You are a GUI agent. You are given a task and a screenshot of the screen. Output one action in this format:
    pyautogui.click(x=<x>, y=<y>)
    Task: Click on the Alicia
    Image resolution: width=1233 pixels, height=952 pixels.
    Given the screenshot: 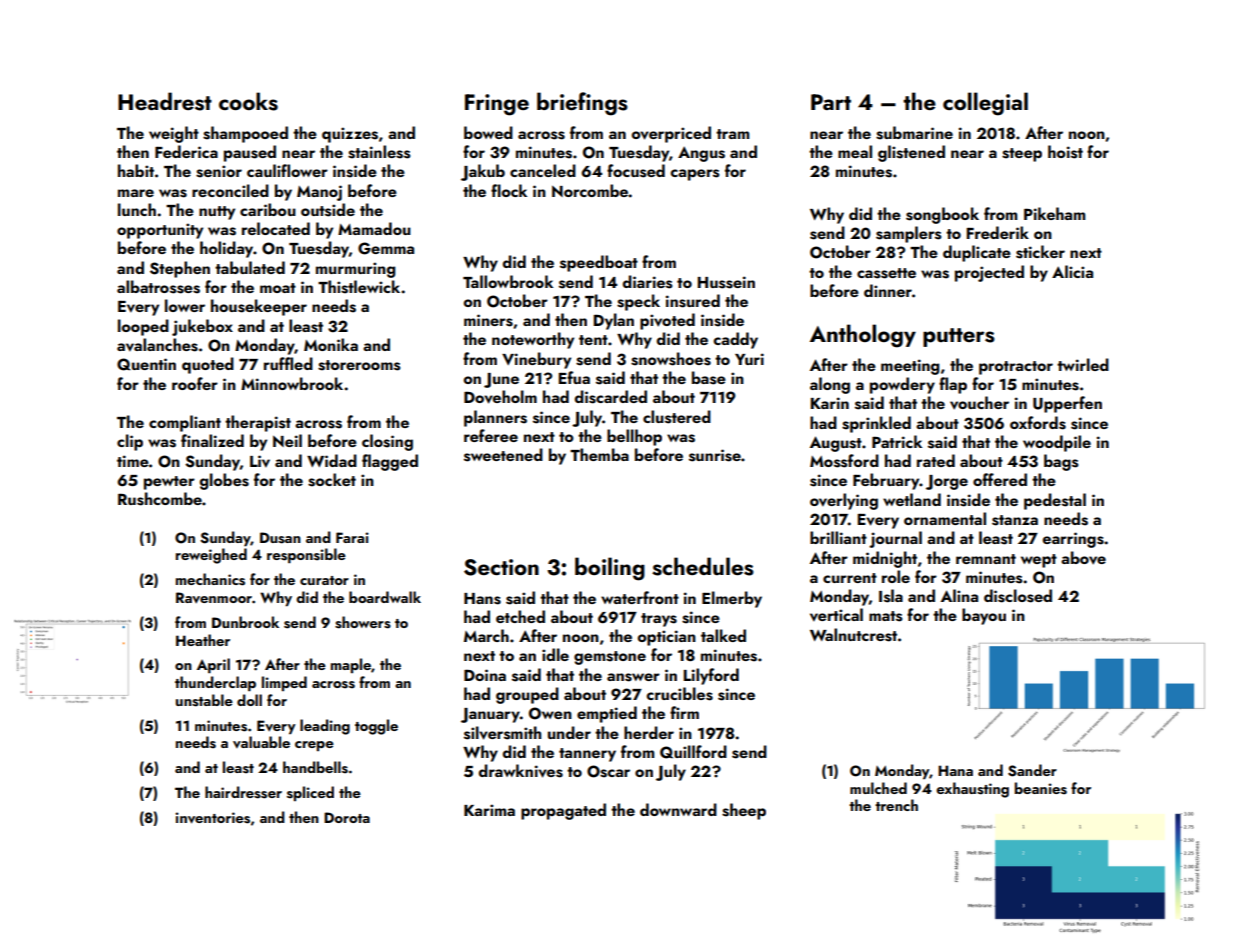 What is the action you would take?
    pyautogui.click(x=1072, y=271)
